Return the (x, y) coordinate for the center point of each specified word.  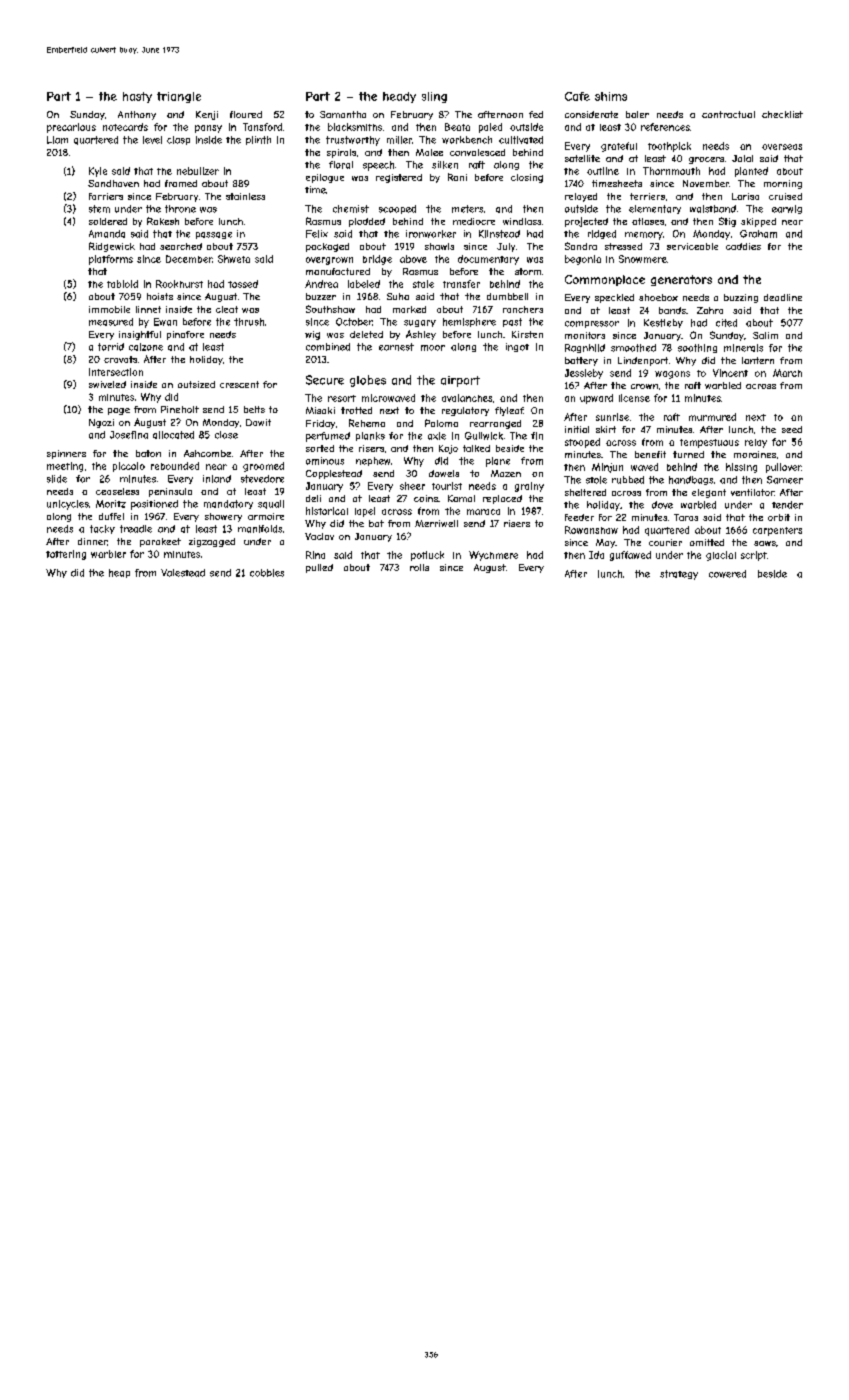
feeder (579, 517)
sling (434, 97)
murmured (712, 417)
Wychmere (493, 556)
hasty (137, 97)
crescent (239, 384)
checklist (782, 114)
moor (433, 348)
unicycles (68, 505)
